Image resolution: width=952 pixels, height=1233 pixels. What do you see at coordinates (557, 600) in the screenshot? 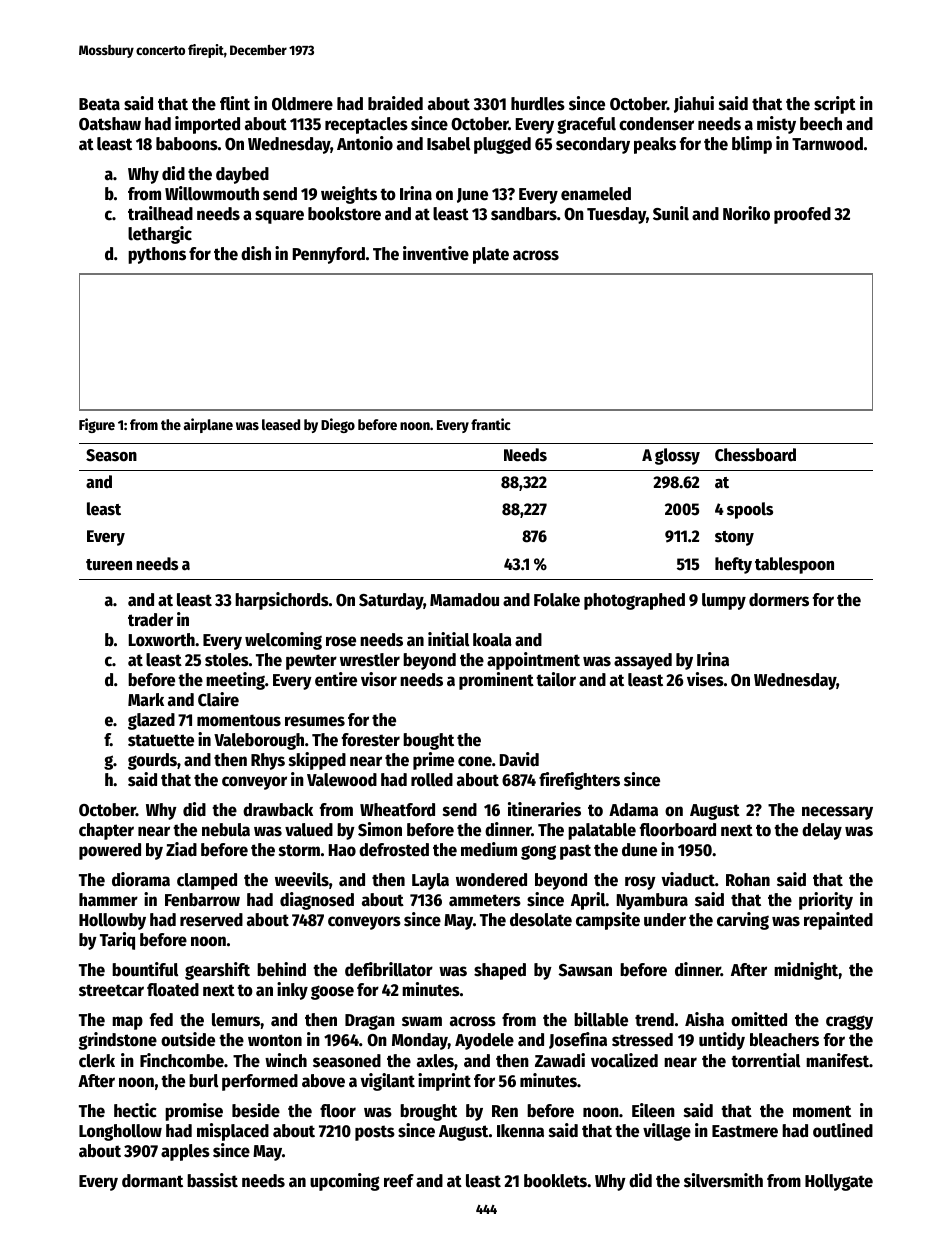
I see `Folake` at bounding box center [557, 600].
